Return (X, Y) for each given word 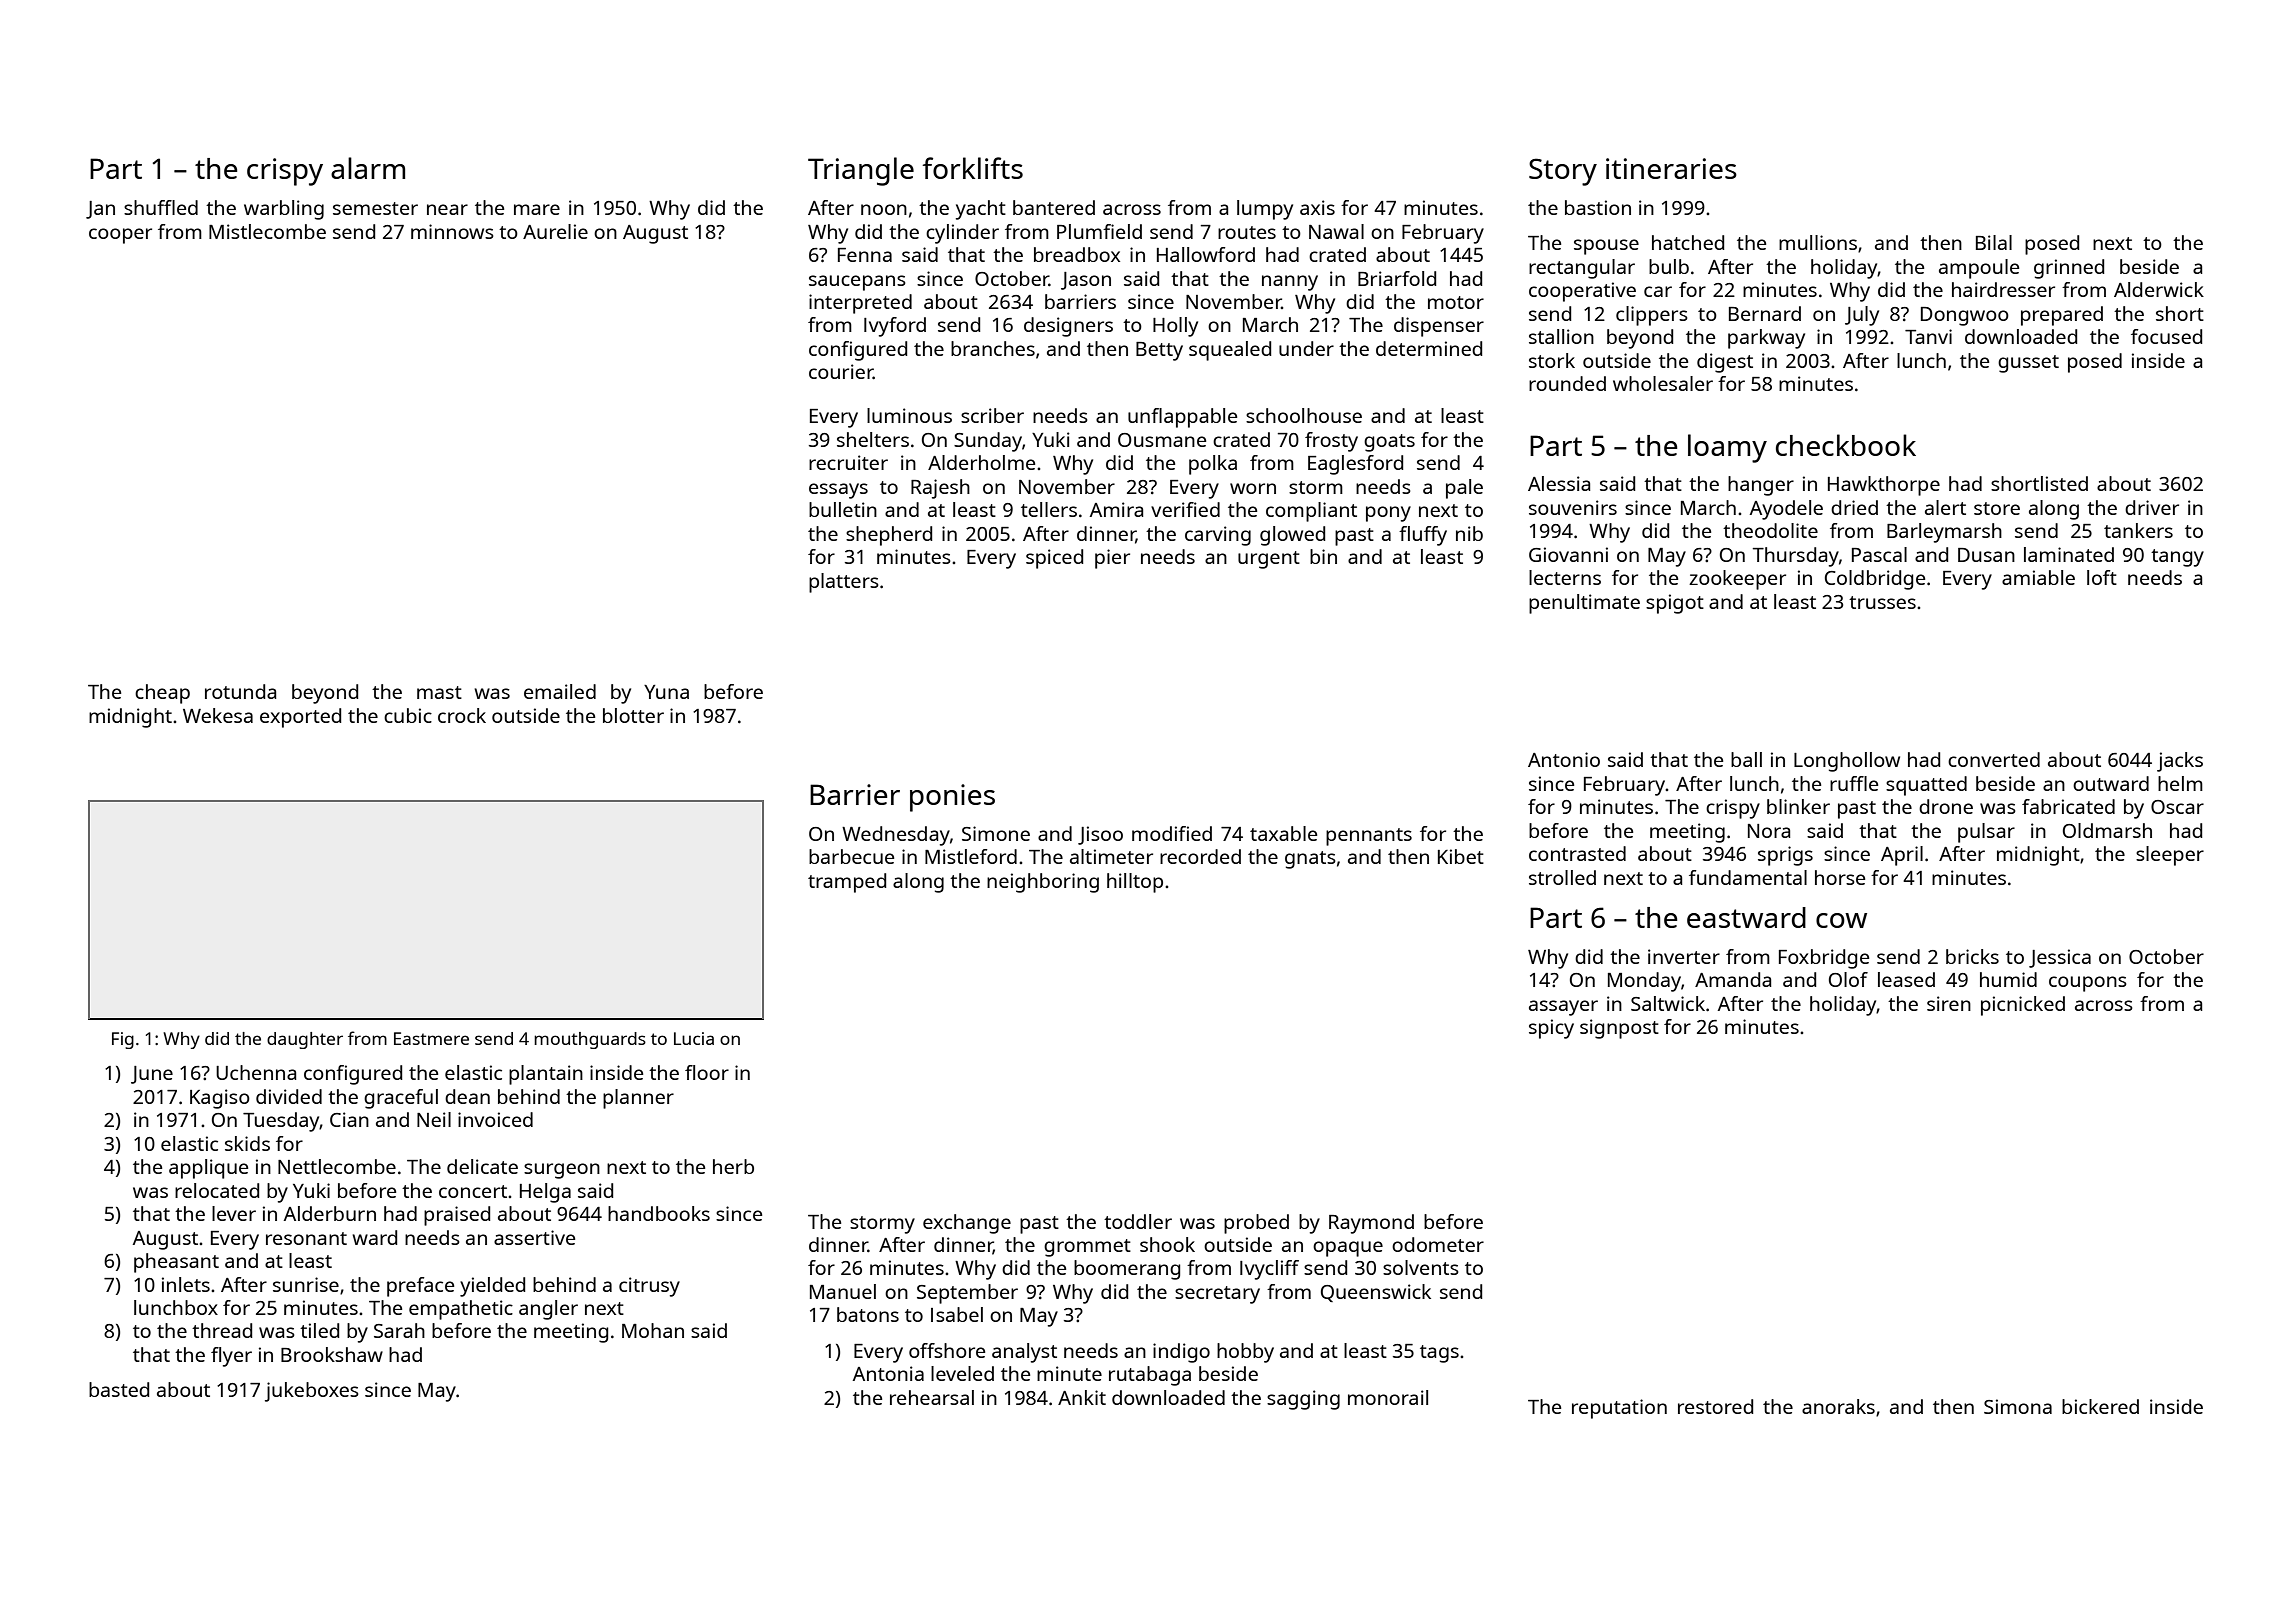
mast (439, 692)
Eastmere (431, 1038)
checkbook (1846, 445)
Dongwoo (1965, 316)
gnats (1310, 860)
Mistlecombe (267, 231)
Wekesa (218, 715)
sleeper (2170, 856)
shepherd (889, 536)
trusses (1882, 602)
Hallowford (1206, 254)
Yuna (666, 692)
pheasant (176, 1263)
